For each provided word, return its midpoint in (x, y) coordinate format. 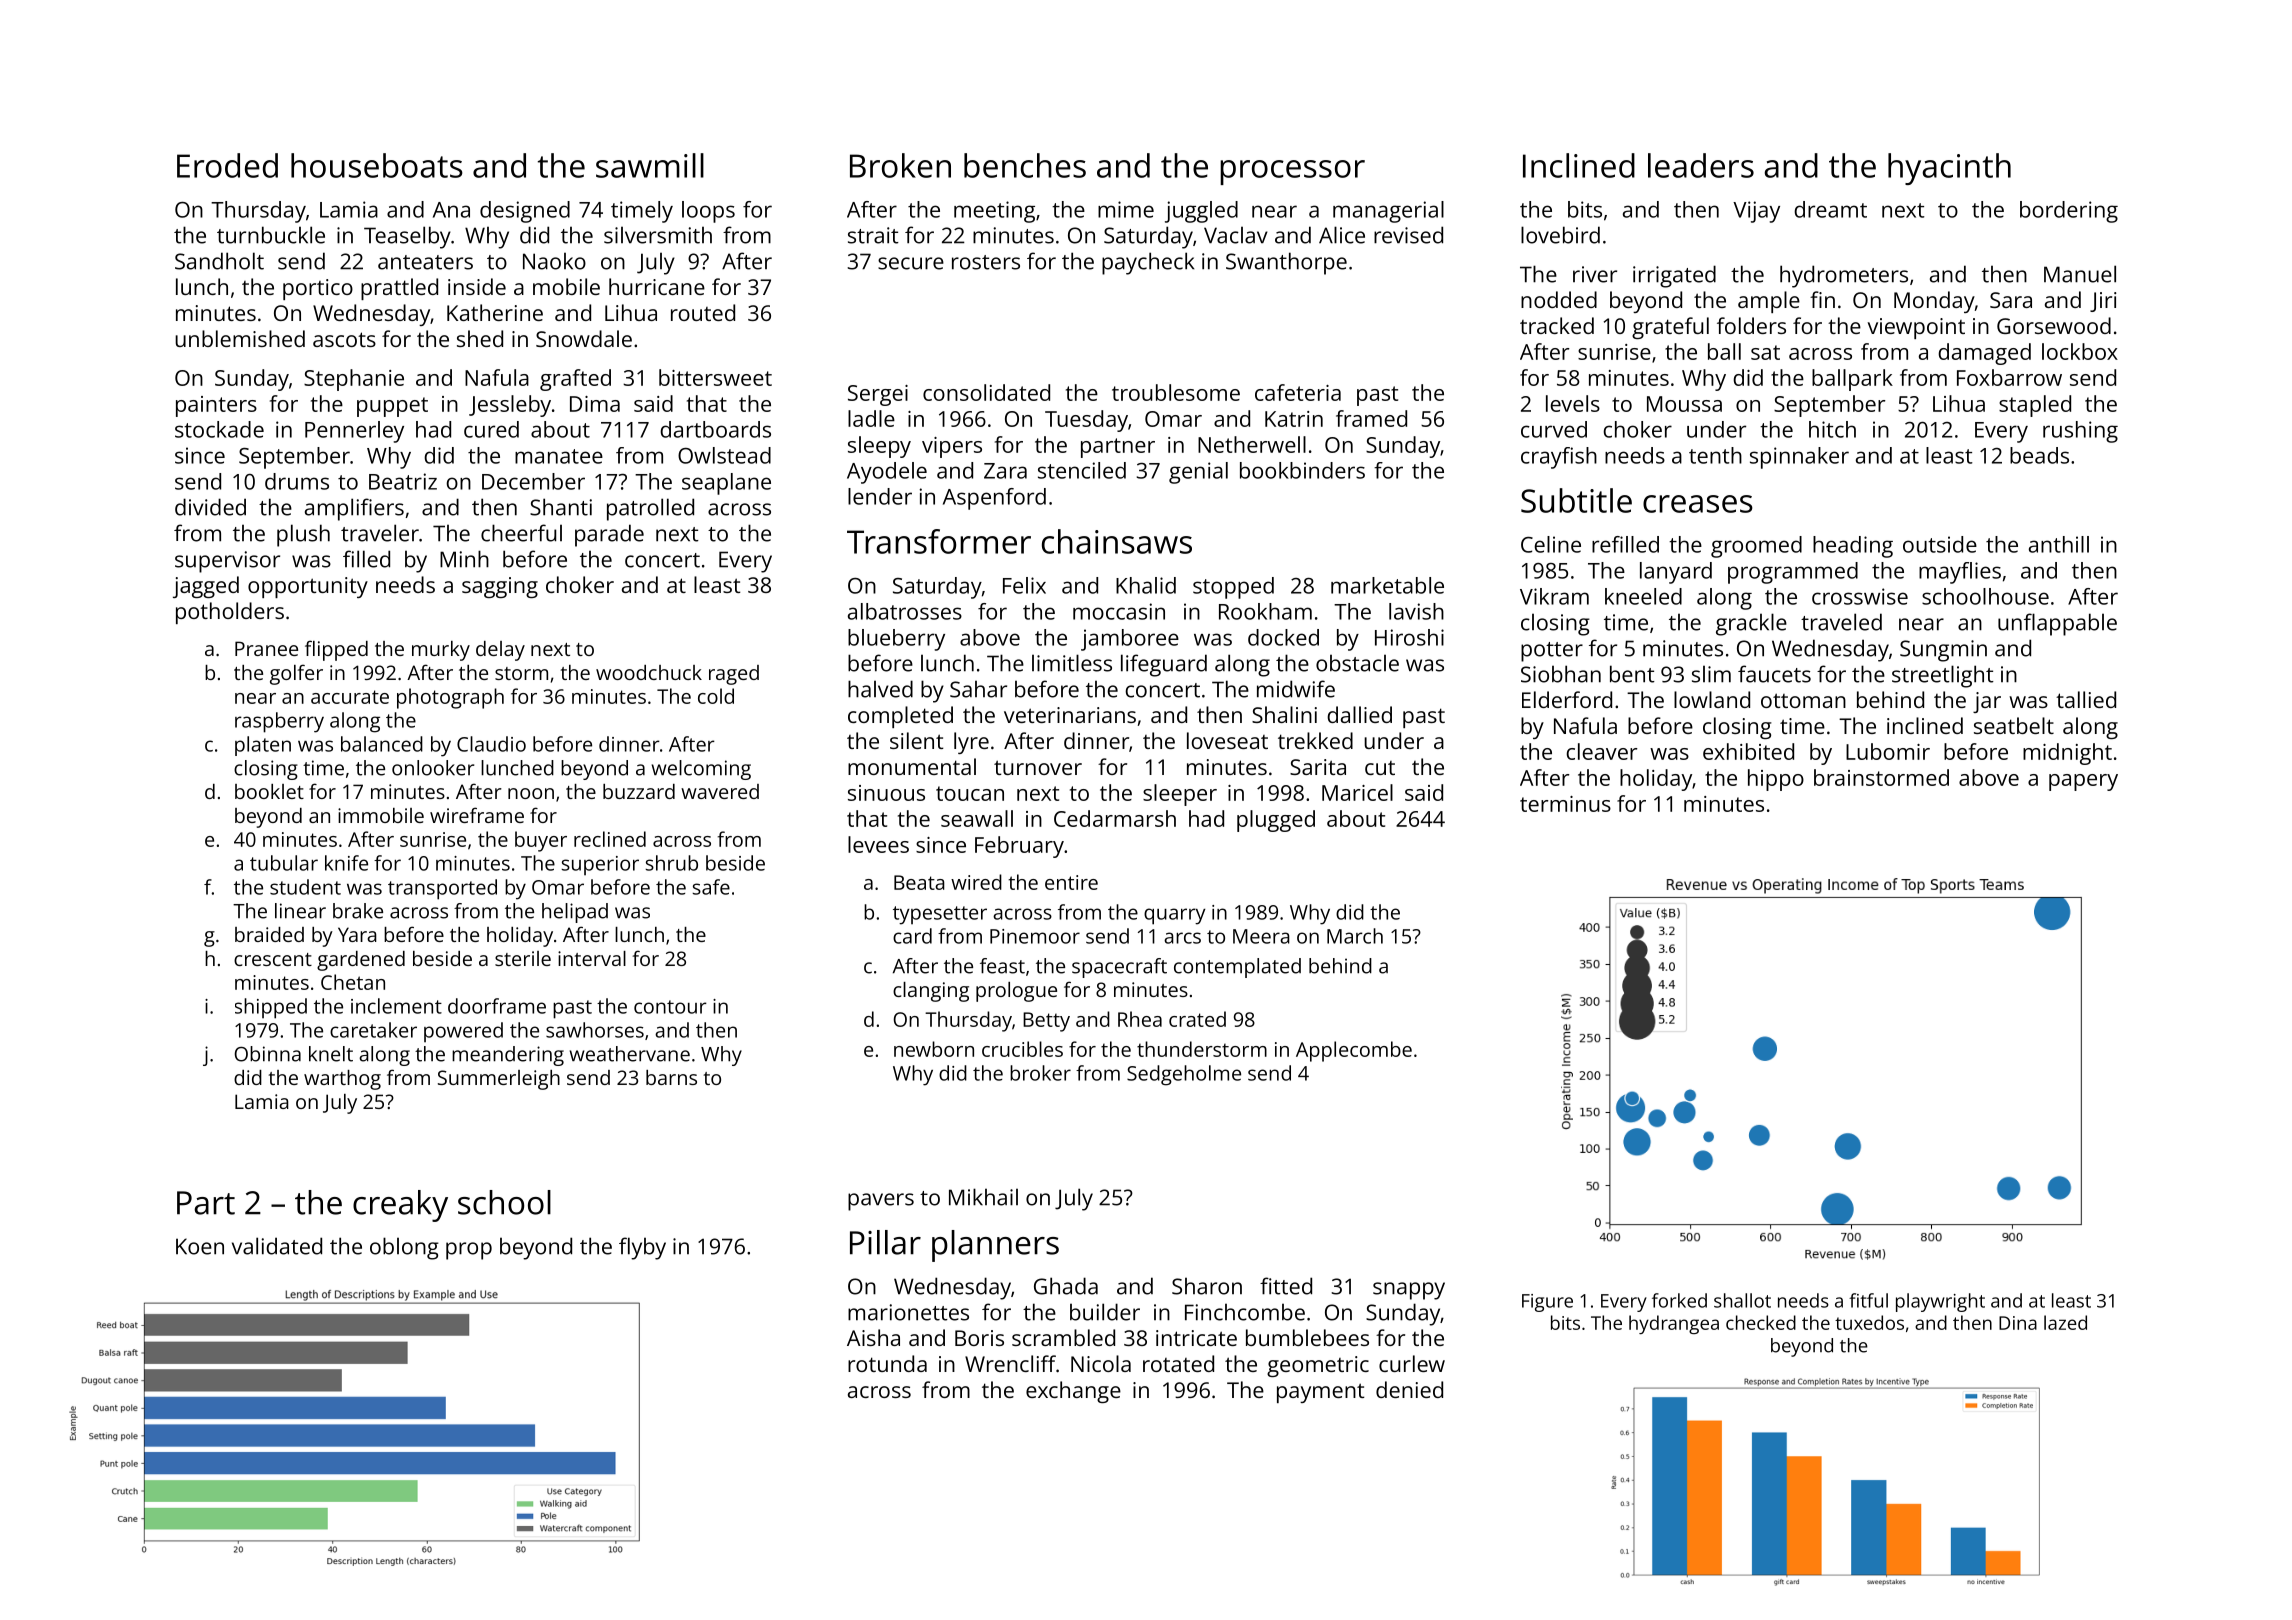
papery (2083, 782)
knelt (331, 1054)
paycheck (1148, 263)
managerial (1388, 212)
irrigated (1674, 276)
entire (1071, 882)
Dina (2018, 1323)
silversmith (658, 235)
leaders (1701, 165)
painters (216, 406)
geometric (1318, 1366)
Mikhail (983, 1197)
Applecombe (1354, 1051)
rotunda (887, 1363)
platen (263, 746)
